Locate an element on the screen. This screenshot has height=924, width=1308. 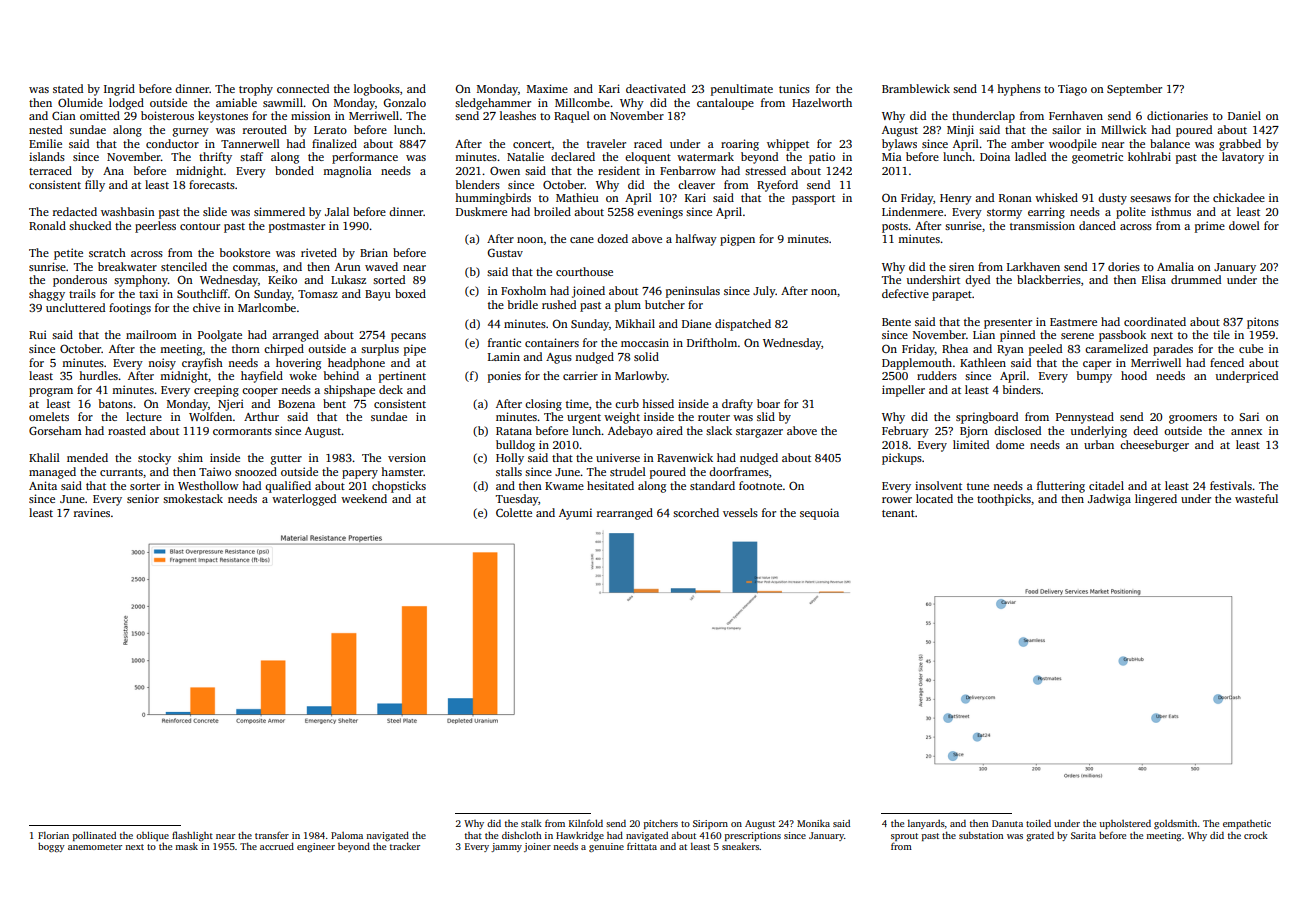
trophy is located at coordinates (256, 90).
